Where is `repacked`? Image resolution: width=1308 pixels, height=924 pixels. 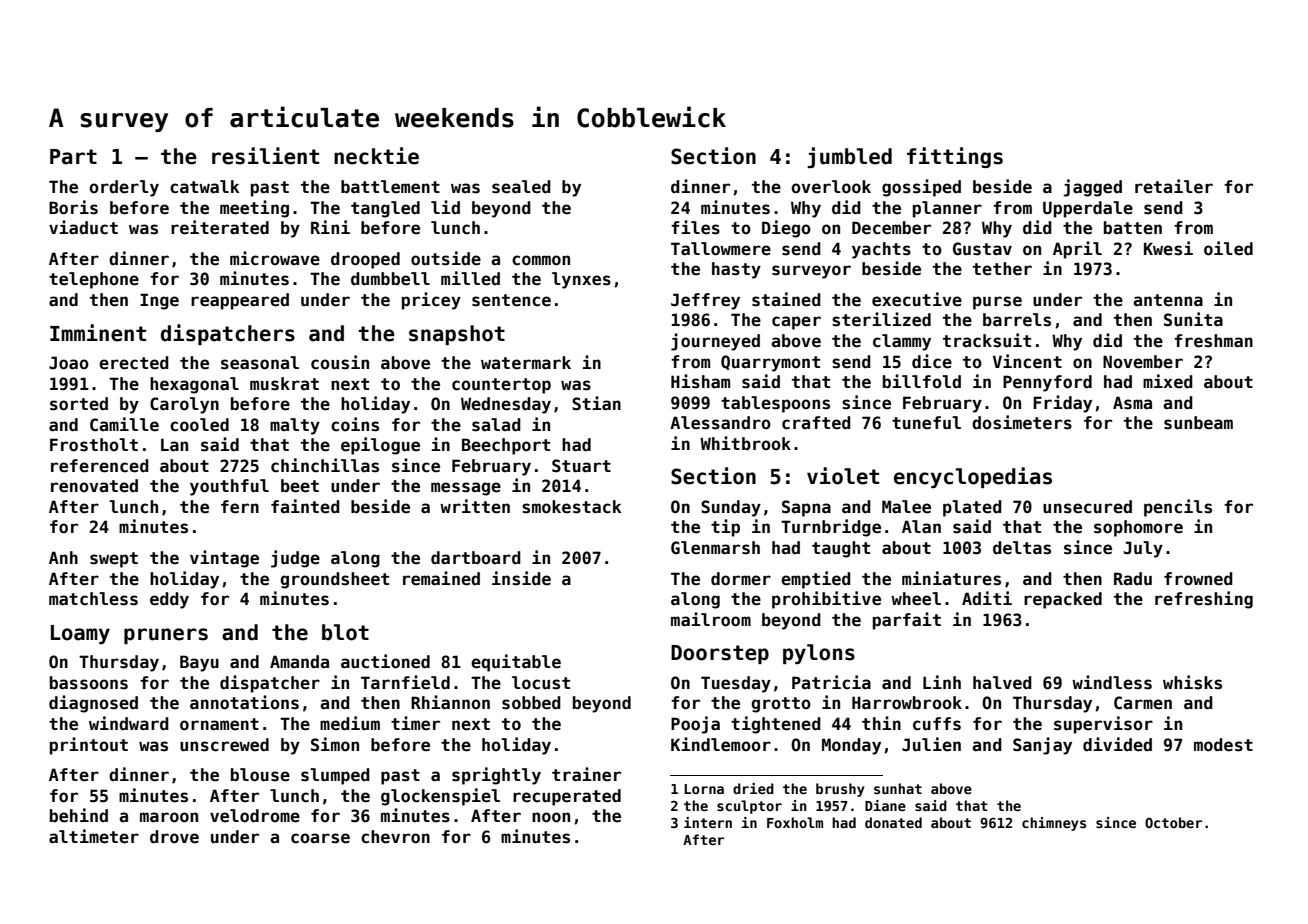
repacked is located at coordinates (1063, 600).
